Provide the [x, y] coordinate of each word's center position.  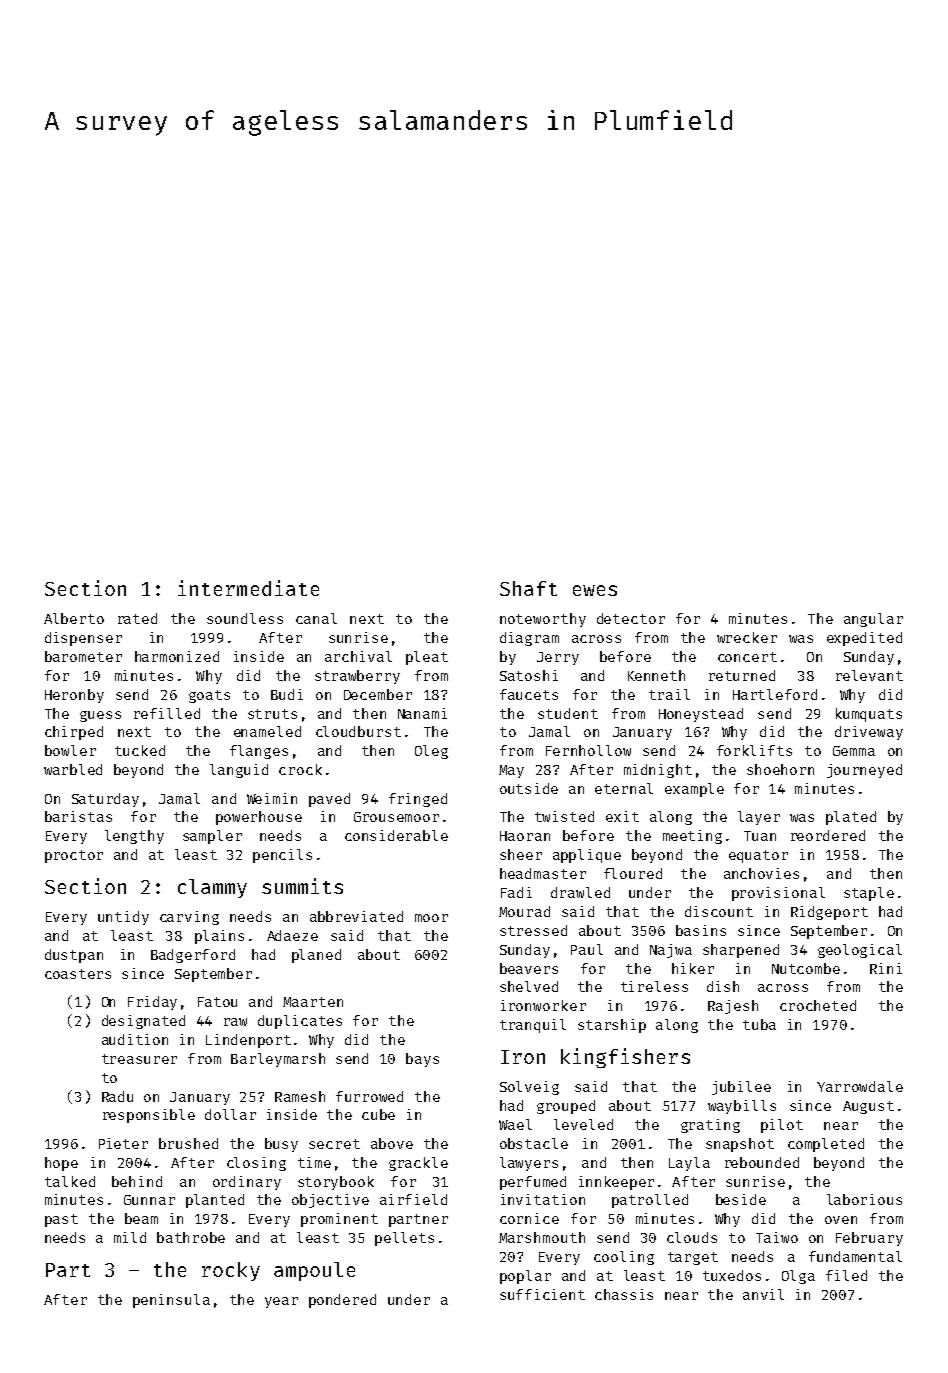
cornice [529, 1218]
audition [135, 1039]
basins [701, 930]
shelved [529, 986]
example [694, 790]
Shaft [528, 588]
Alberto [74, 618]
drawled [580, 892]
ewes [595, 590]
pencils [282, 856]
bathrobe [191, 1237]
